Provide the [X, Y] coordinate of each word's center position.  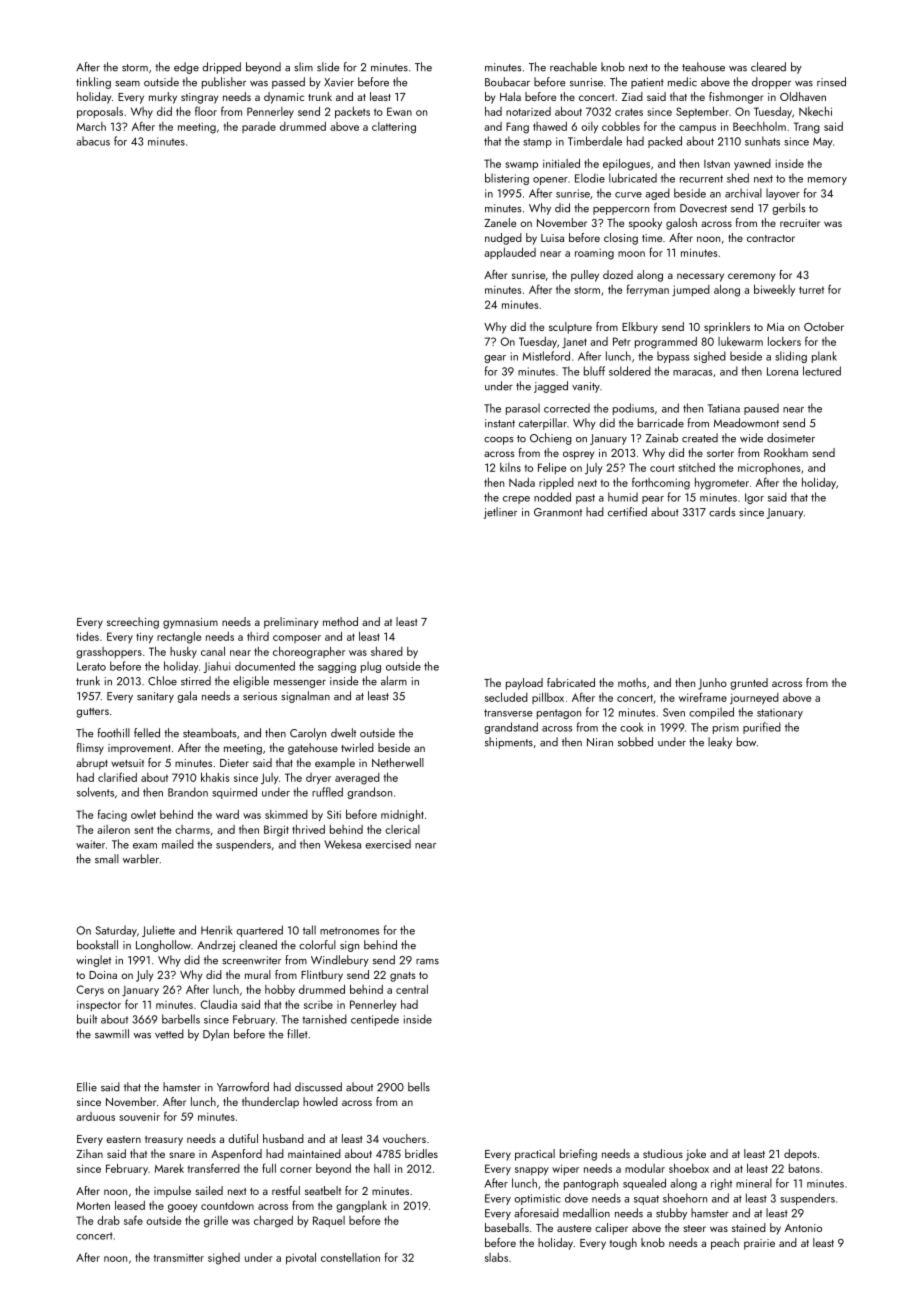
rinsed [831, 82]
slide [328, 67]
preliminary [291, 623]
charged [273, 1222]
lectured [822, 371]
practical [535, 1155]
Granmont [558, 512]
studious [663, 1153]
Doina [103, 975]
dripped [221, 68]
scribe [318, 1004]
